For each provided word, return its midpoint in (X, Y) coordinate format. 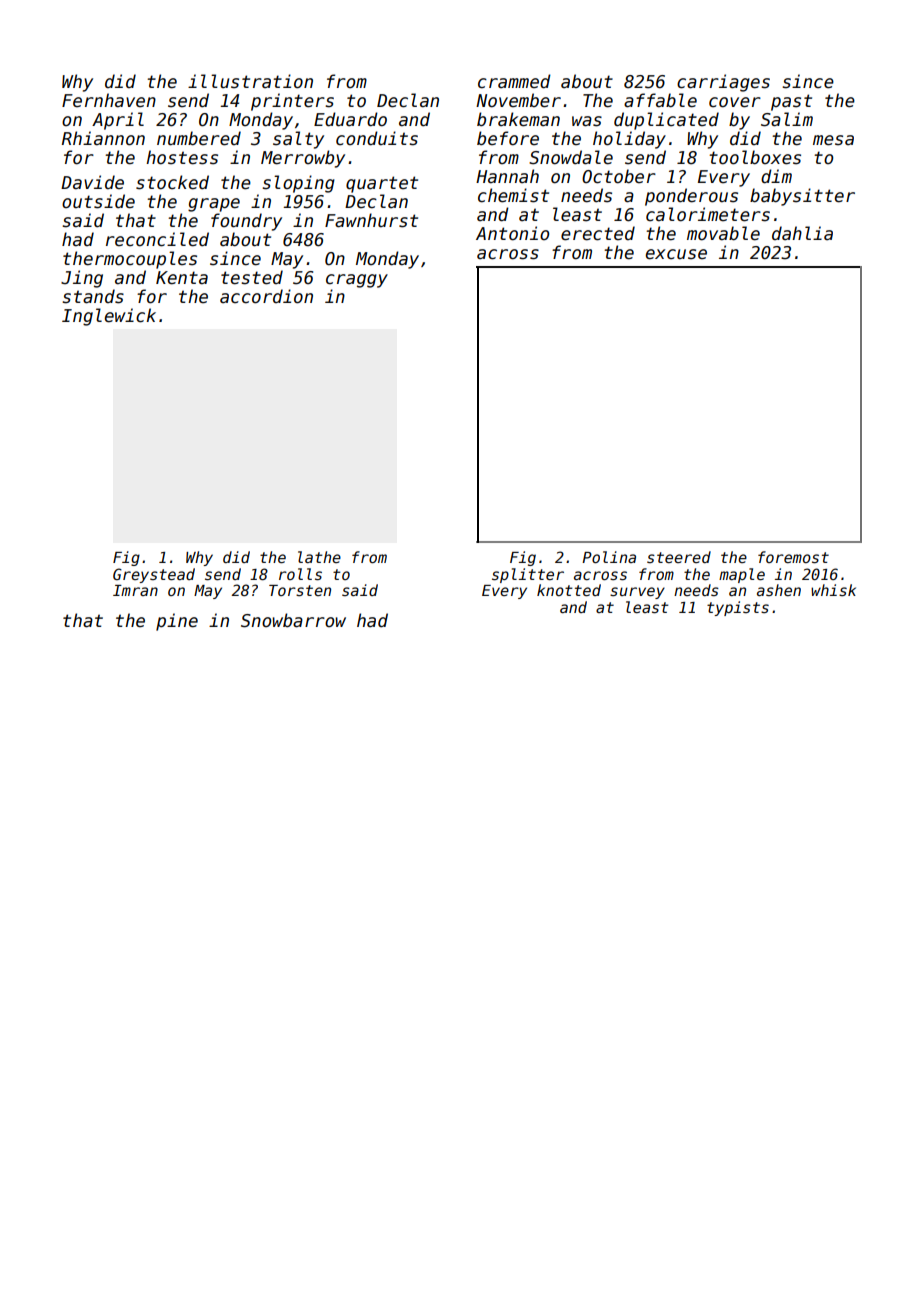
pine (177, 622)
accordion (266, 296)
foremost (793, 557)
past (791, 102)
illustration (250, 81)
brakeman (518, 119)
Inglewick (109, 317)
